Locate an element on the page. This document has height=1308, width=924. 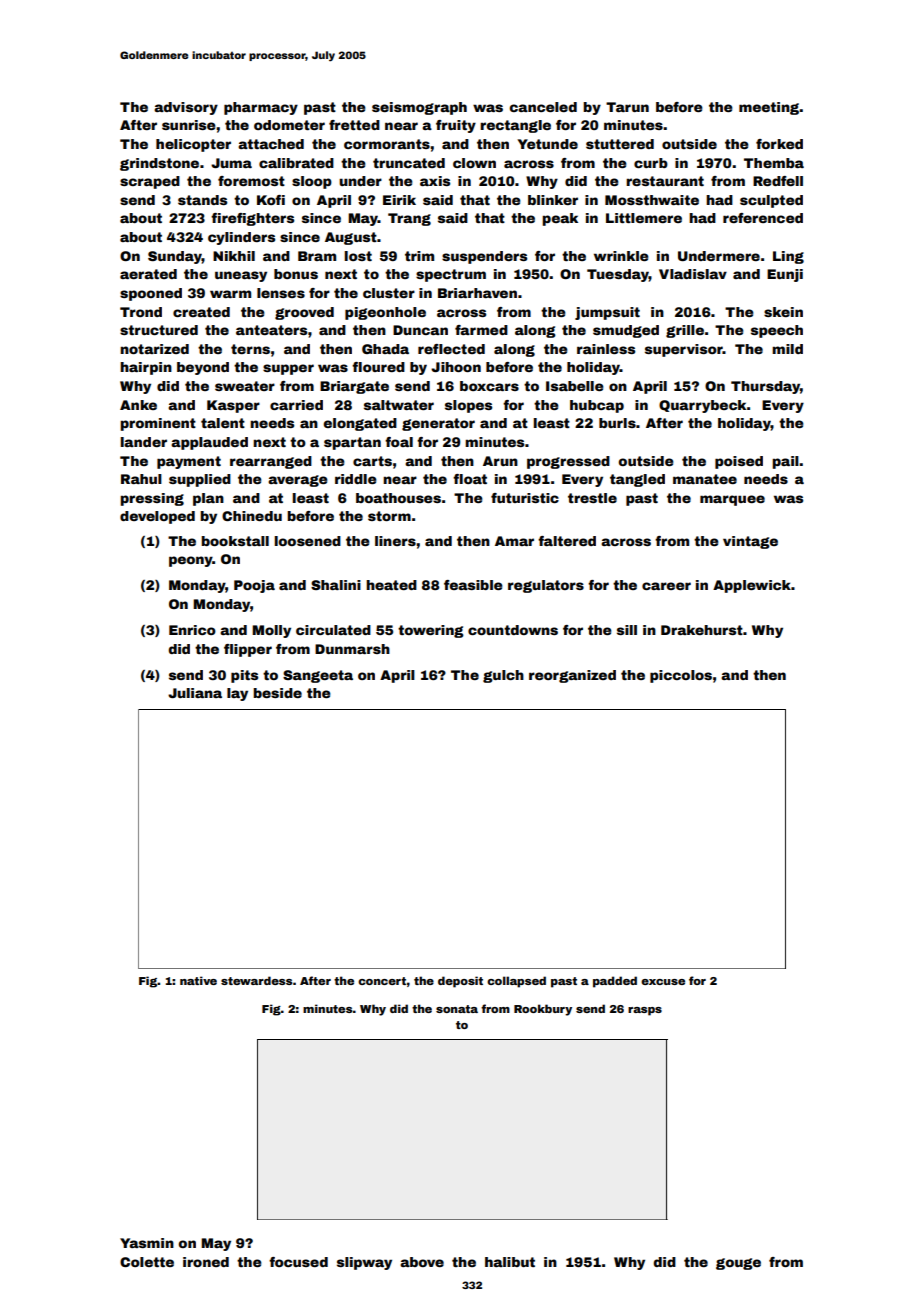
halibut is located at coordinates (510, 1262).
